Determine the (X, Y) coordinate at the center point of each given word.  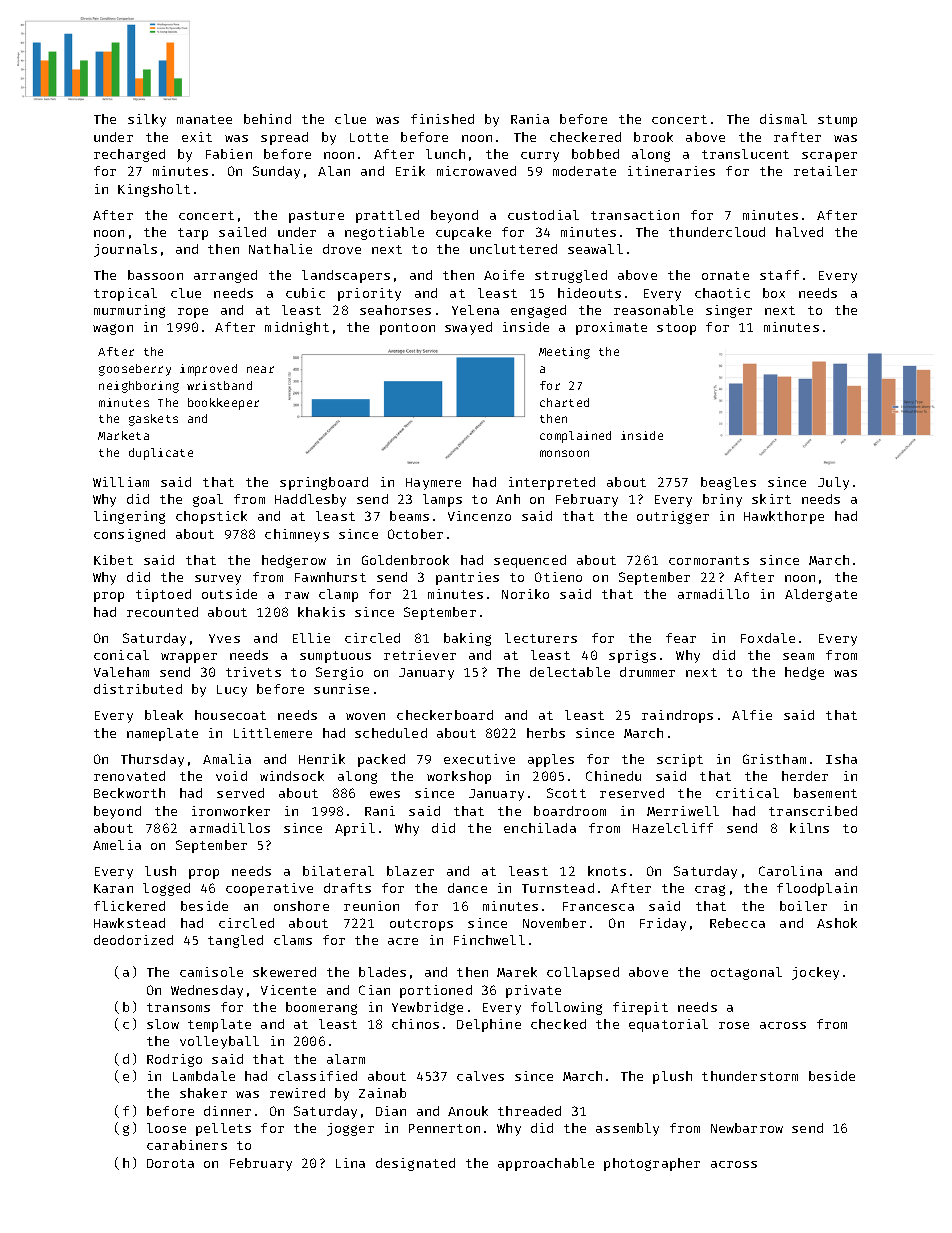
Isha (841, 759)
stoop (676, 329)
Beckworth (129, 793)
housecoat (230, 715)
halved (799, 232)
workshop (459, 777)
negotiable (384, 233)
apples (551, 760)
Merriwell (683, 811)
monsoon (564, 453)
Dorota (170, 1163)
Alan (334, 171)
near (260, 369)
